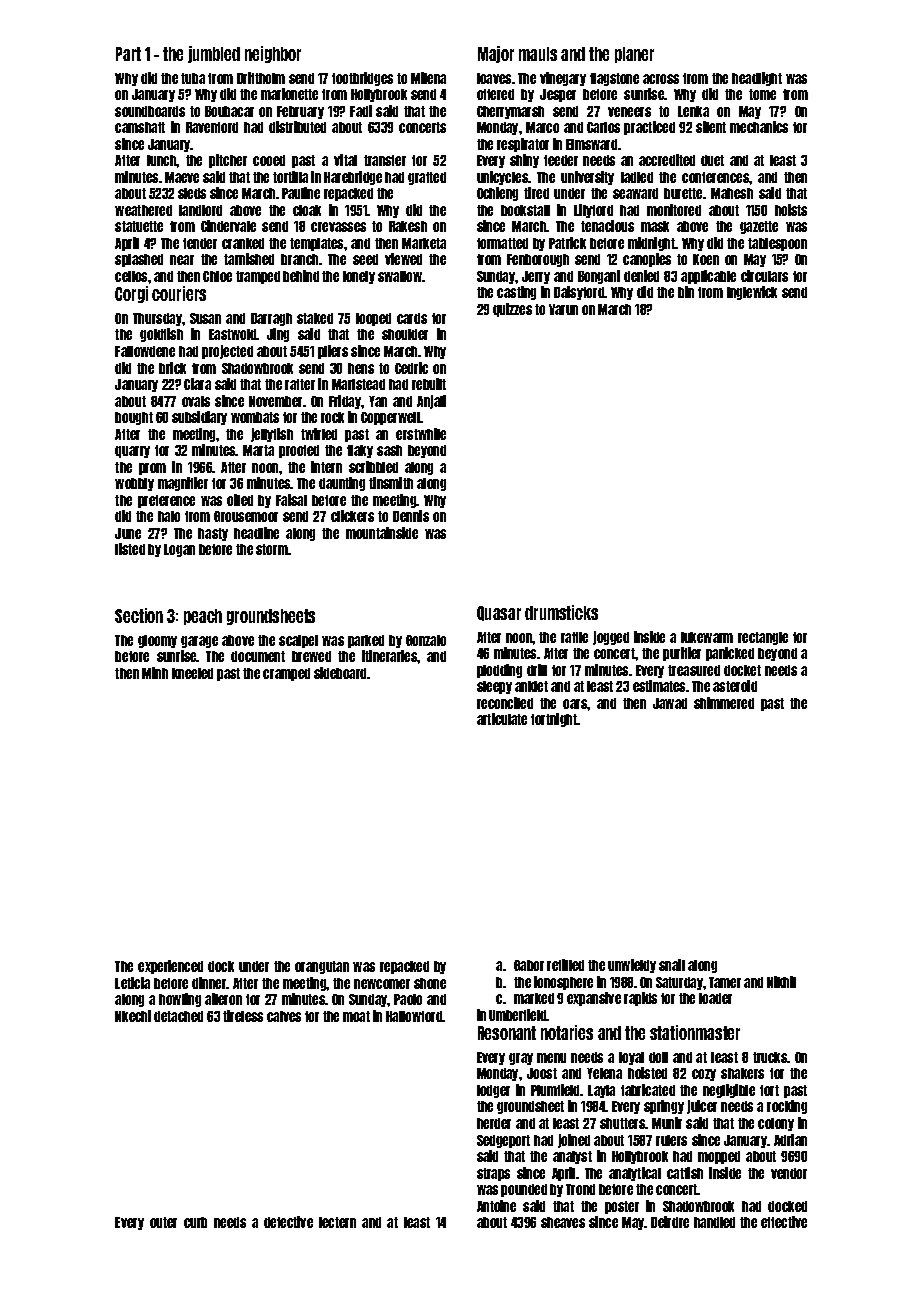 This document has height=1308, width=924. Describe the element at coordinates (430, 983) in the document. I see `shone` at that location.
